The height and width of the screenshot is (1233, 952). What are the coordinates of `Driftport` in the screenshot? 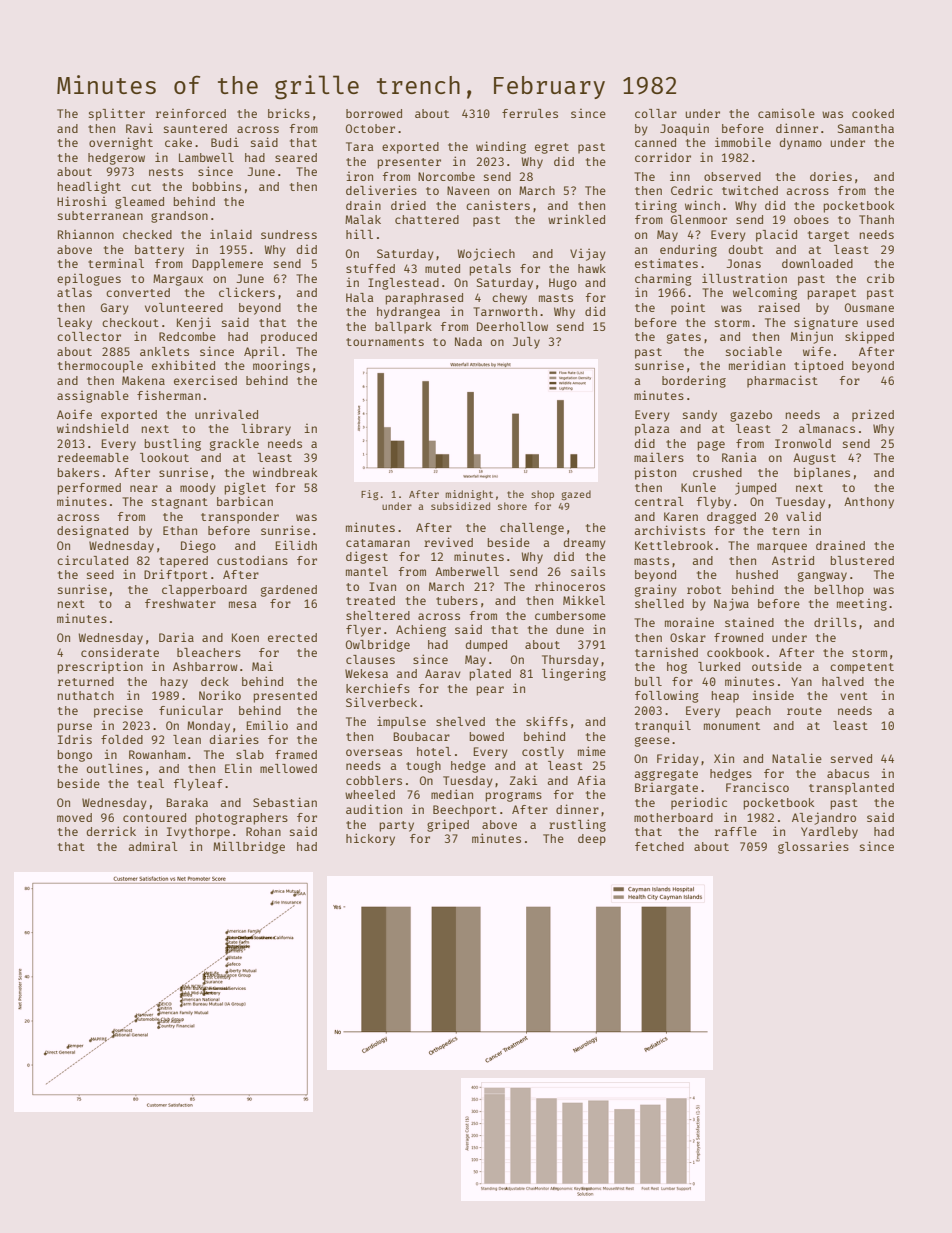 It's located at (176, 575).
